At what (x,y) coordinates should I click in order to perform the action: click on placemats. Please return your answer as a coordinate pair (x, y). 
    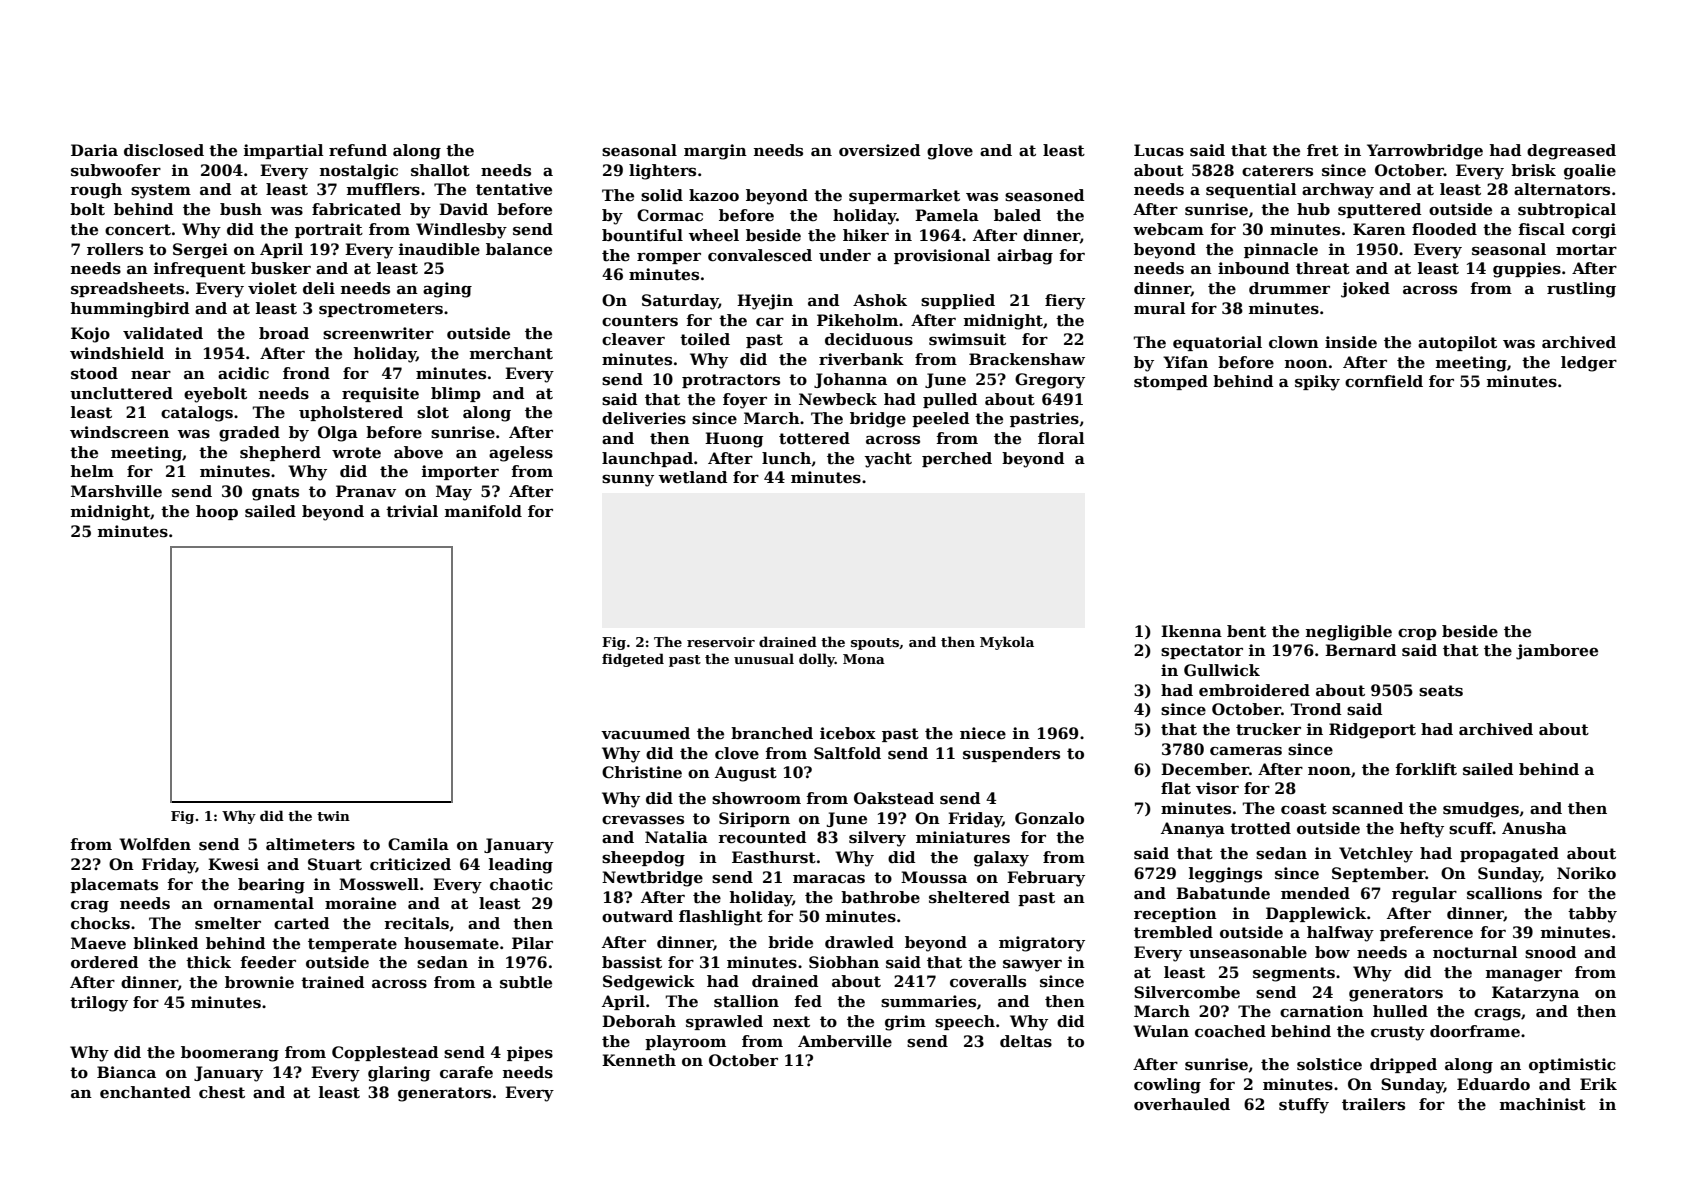
    Looking at the image, I should click on (114, 885).
